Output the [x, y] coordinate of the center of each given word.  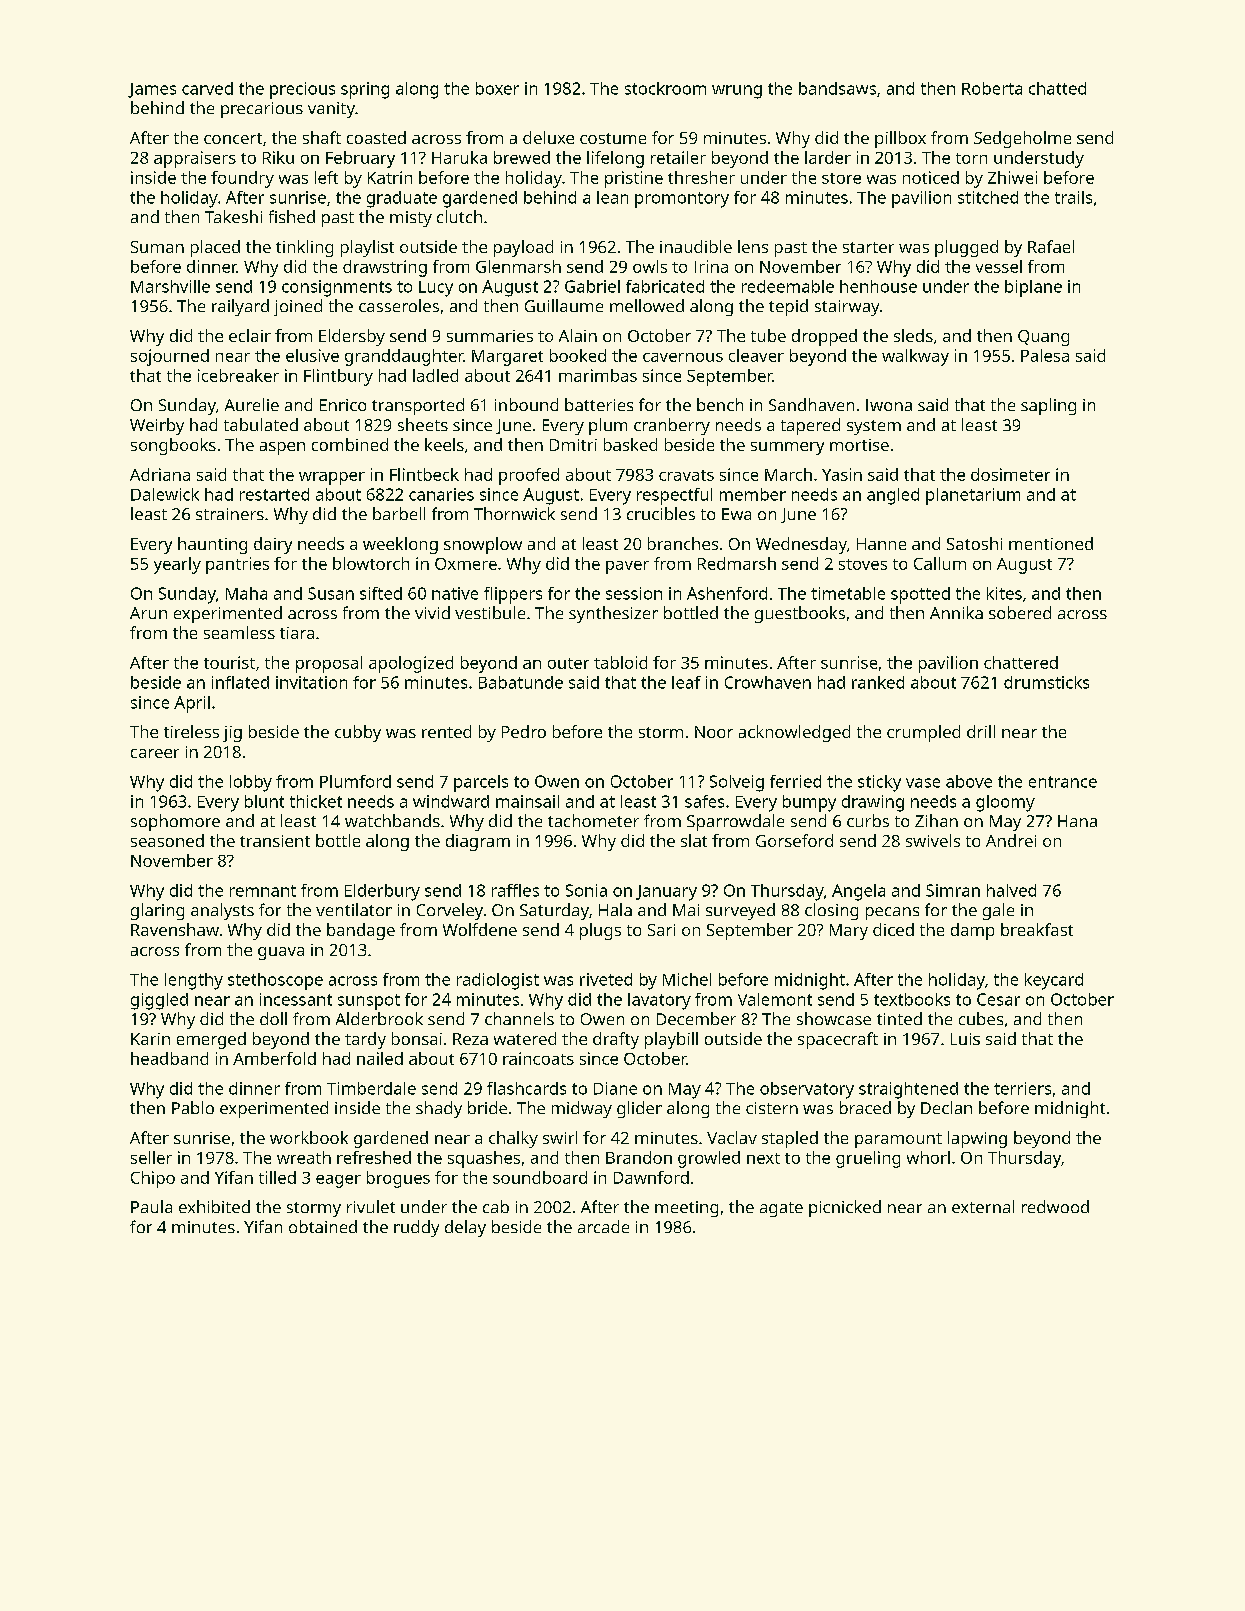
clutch [459, 216]
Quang [1043, 338]
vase [923, 783]
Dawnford [651, 1177]
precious [302, 90]
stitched [988, 197]
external [983, 1206]
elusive [312, 355]
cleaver [756, 355]
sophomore [175, 822]
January [666, 893]
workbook [309, 1137]
